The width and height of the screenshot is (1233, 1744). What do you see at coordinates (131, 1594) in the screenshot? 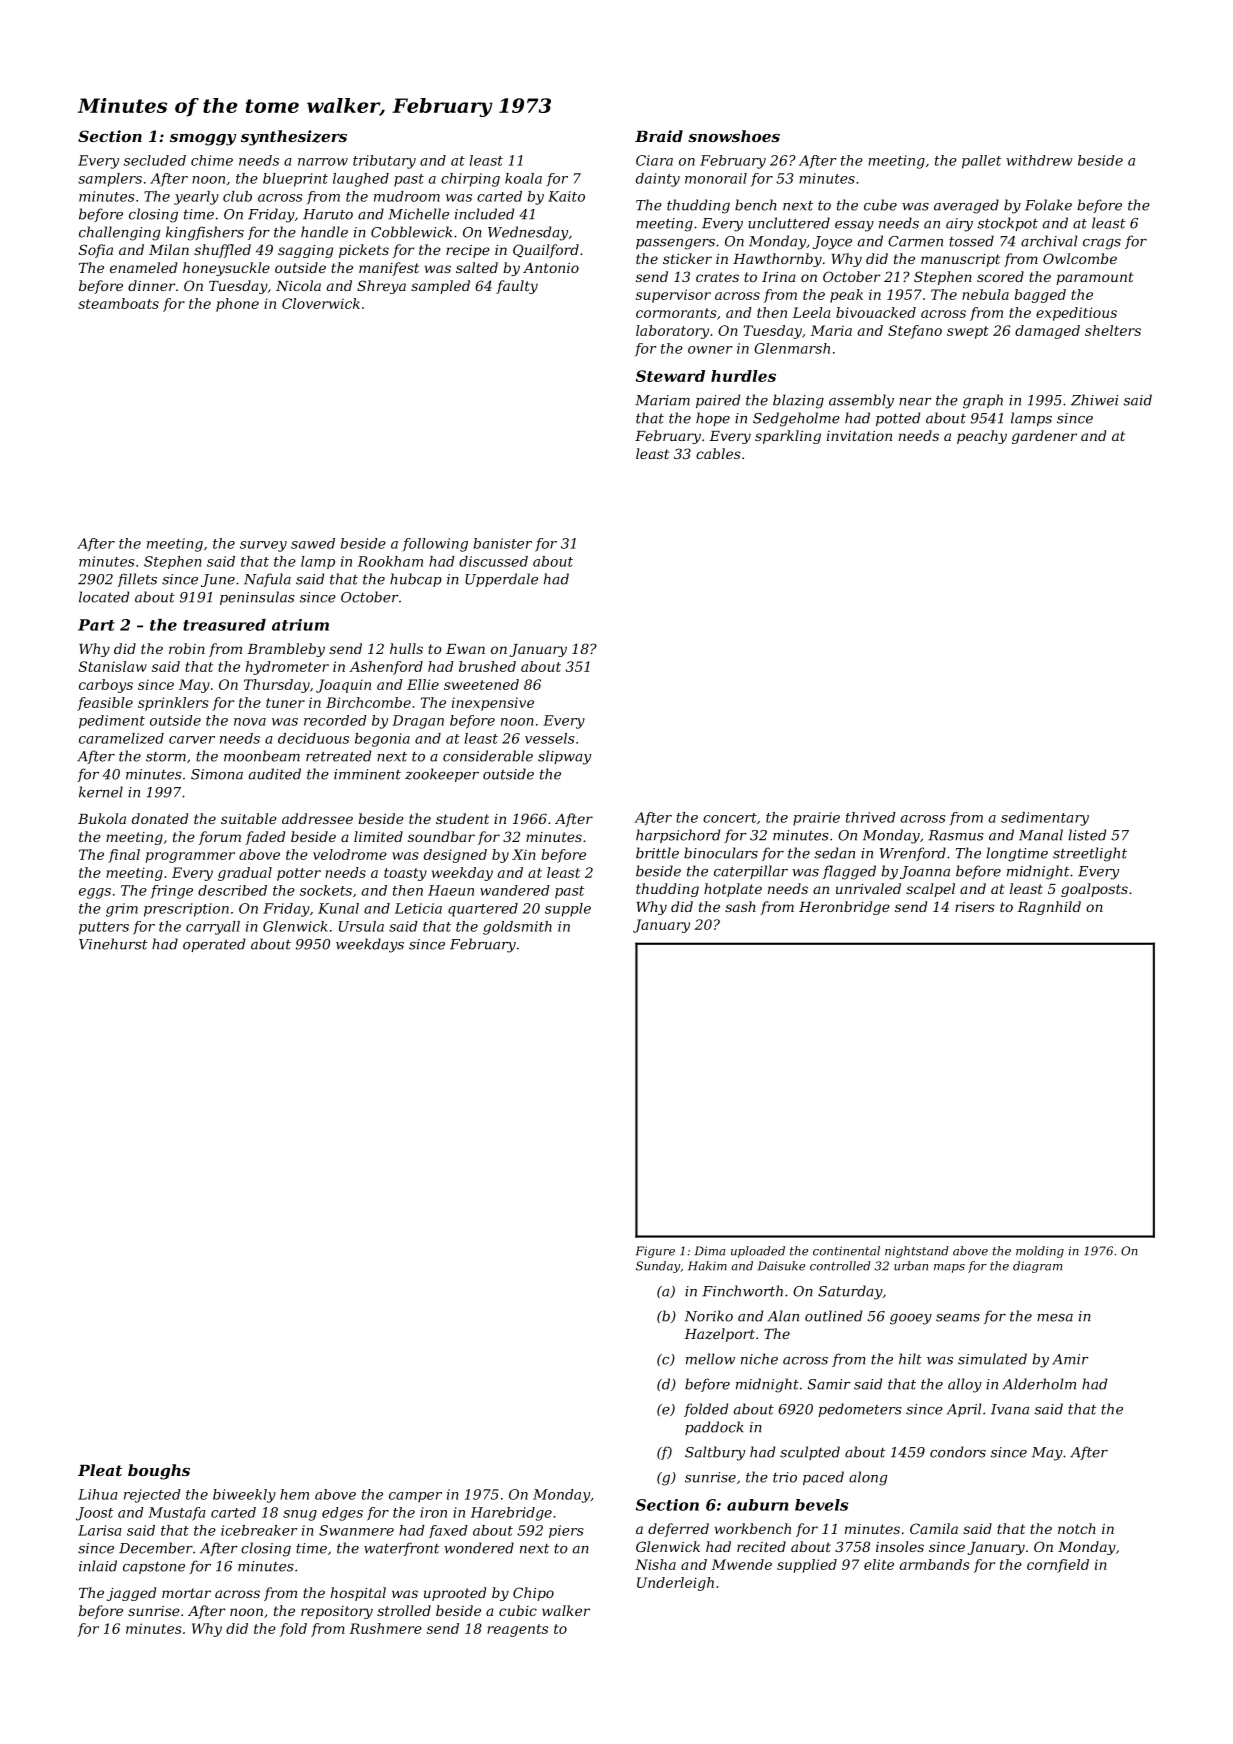
I see `jagged` at bounding box center [131, 1594].
